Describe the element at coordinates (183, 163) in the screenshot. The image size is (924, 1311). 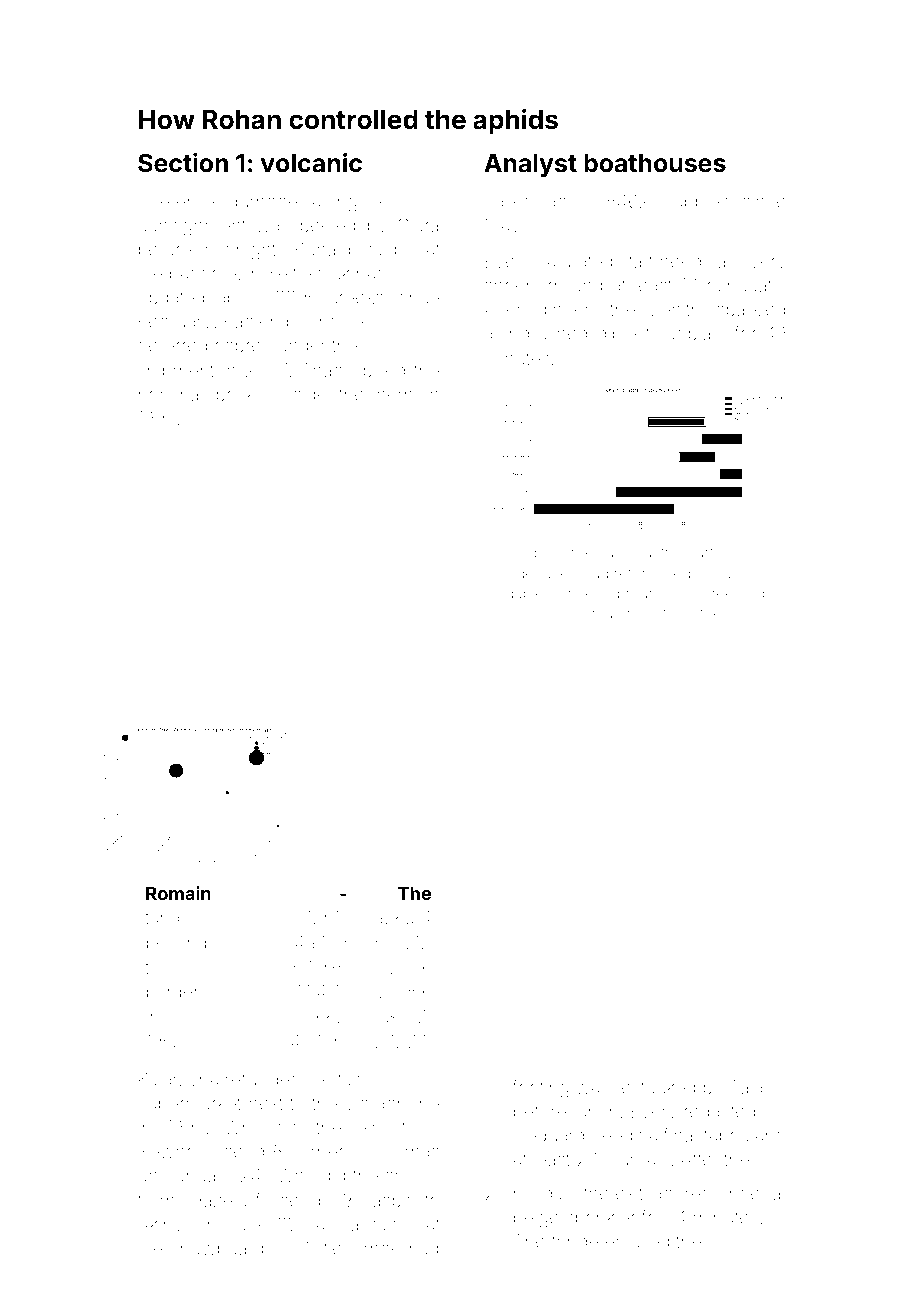
I see `Section` at that location.
